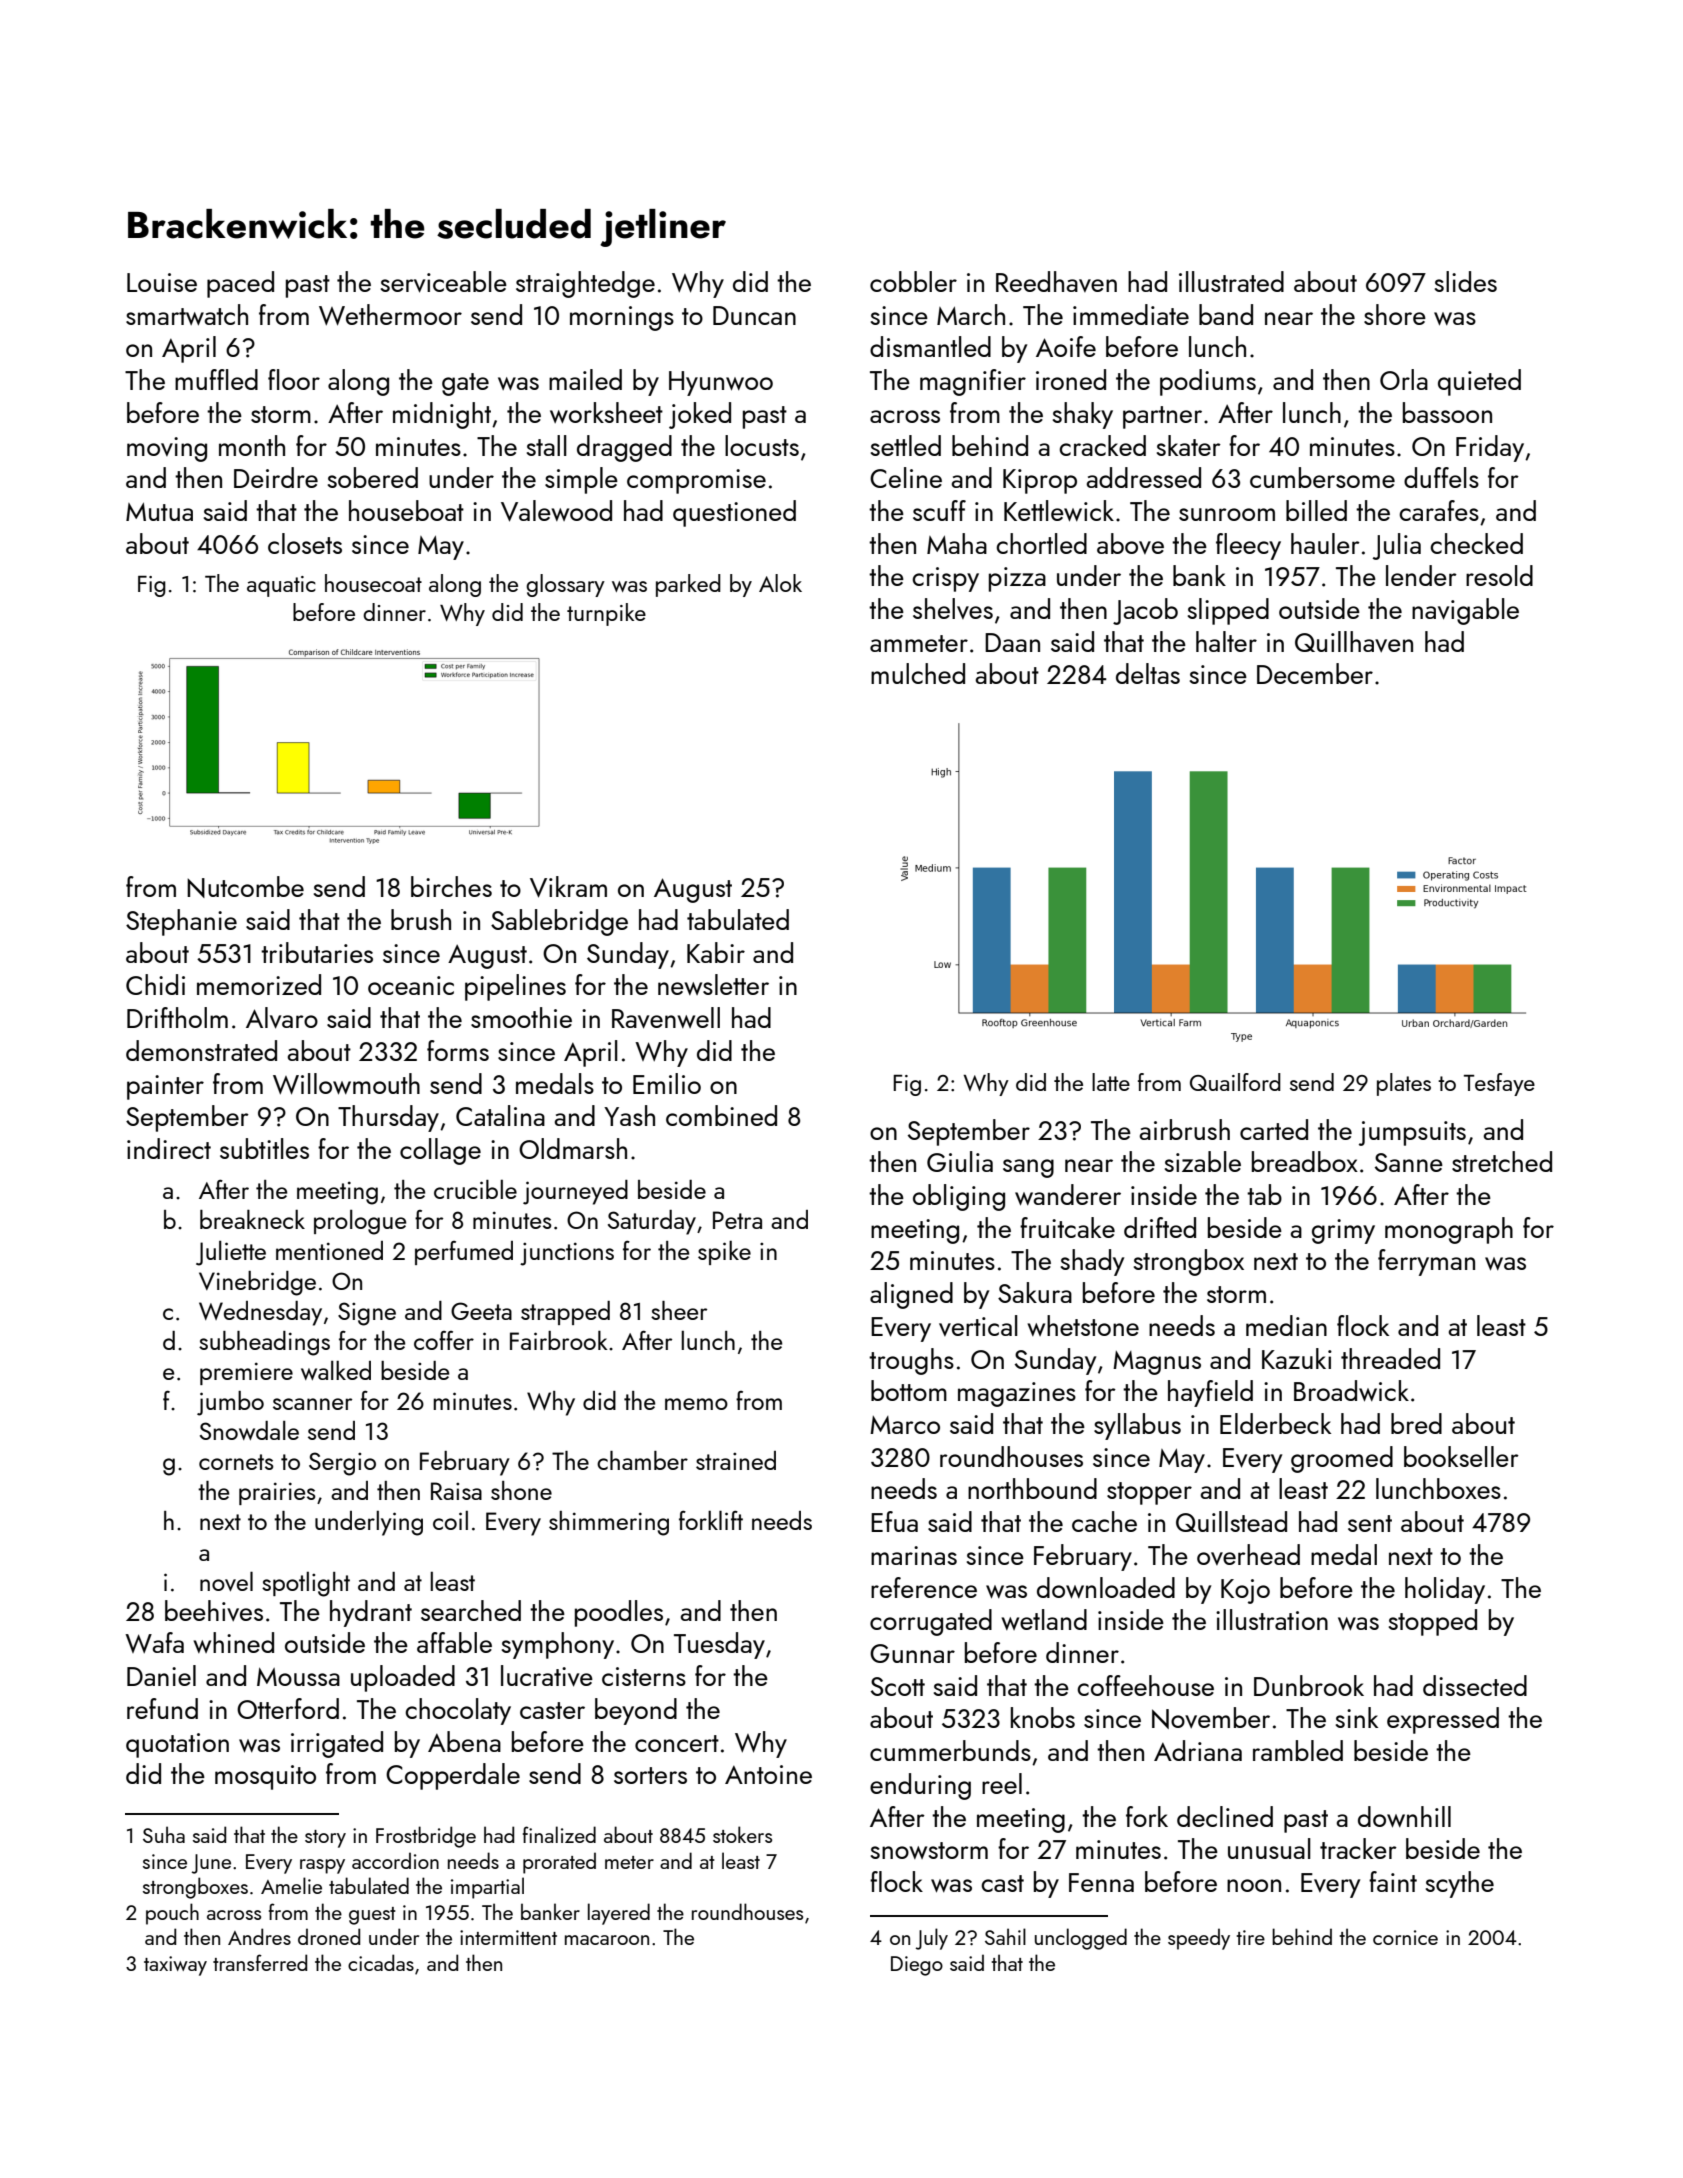  Describe the element at coordinates (508, 1937) in the document. I see `intermittent` at that location.
